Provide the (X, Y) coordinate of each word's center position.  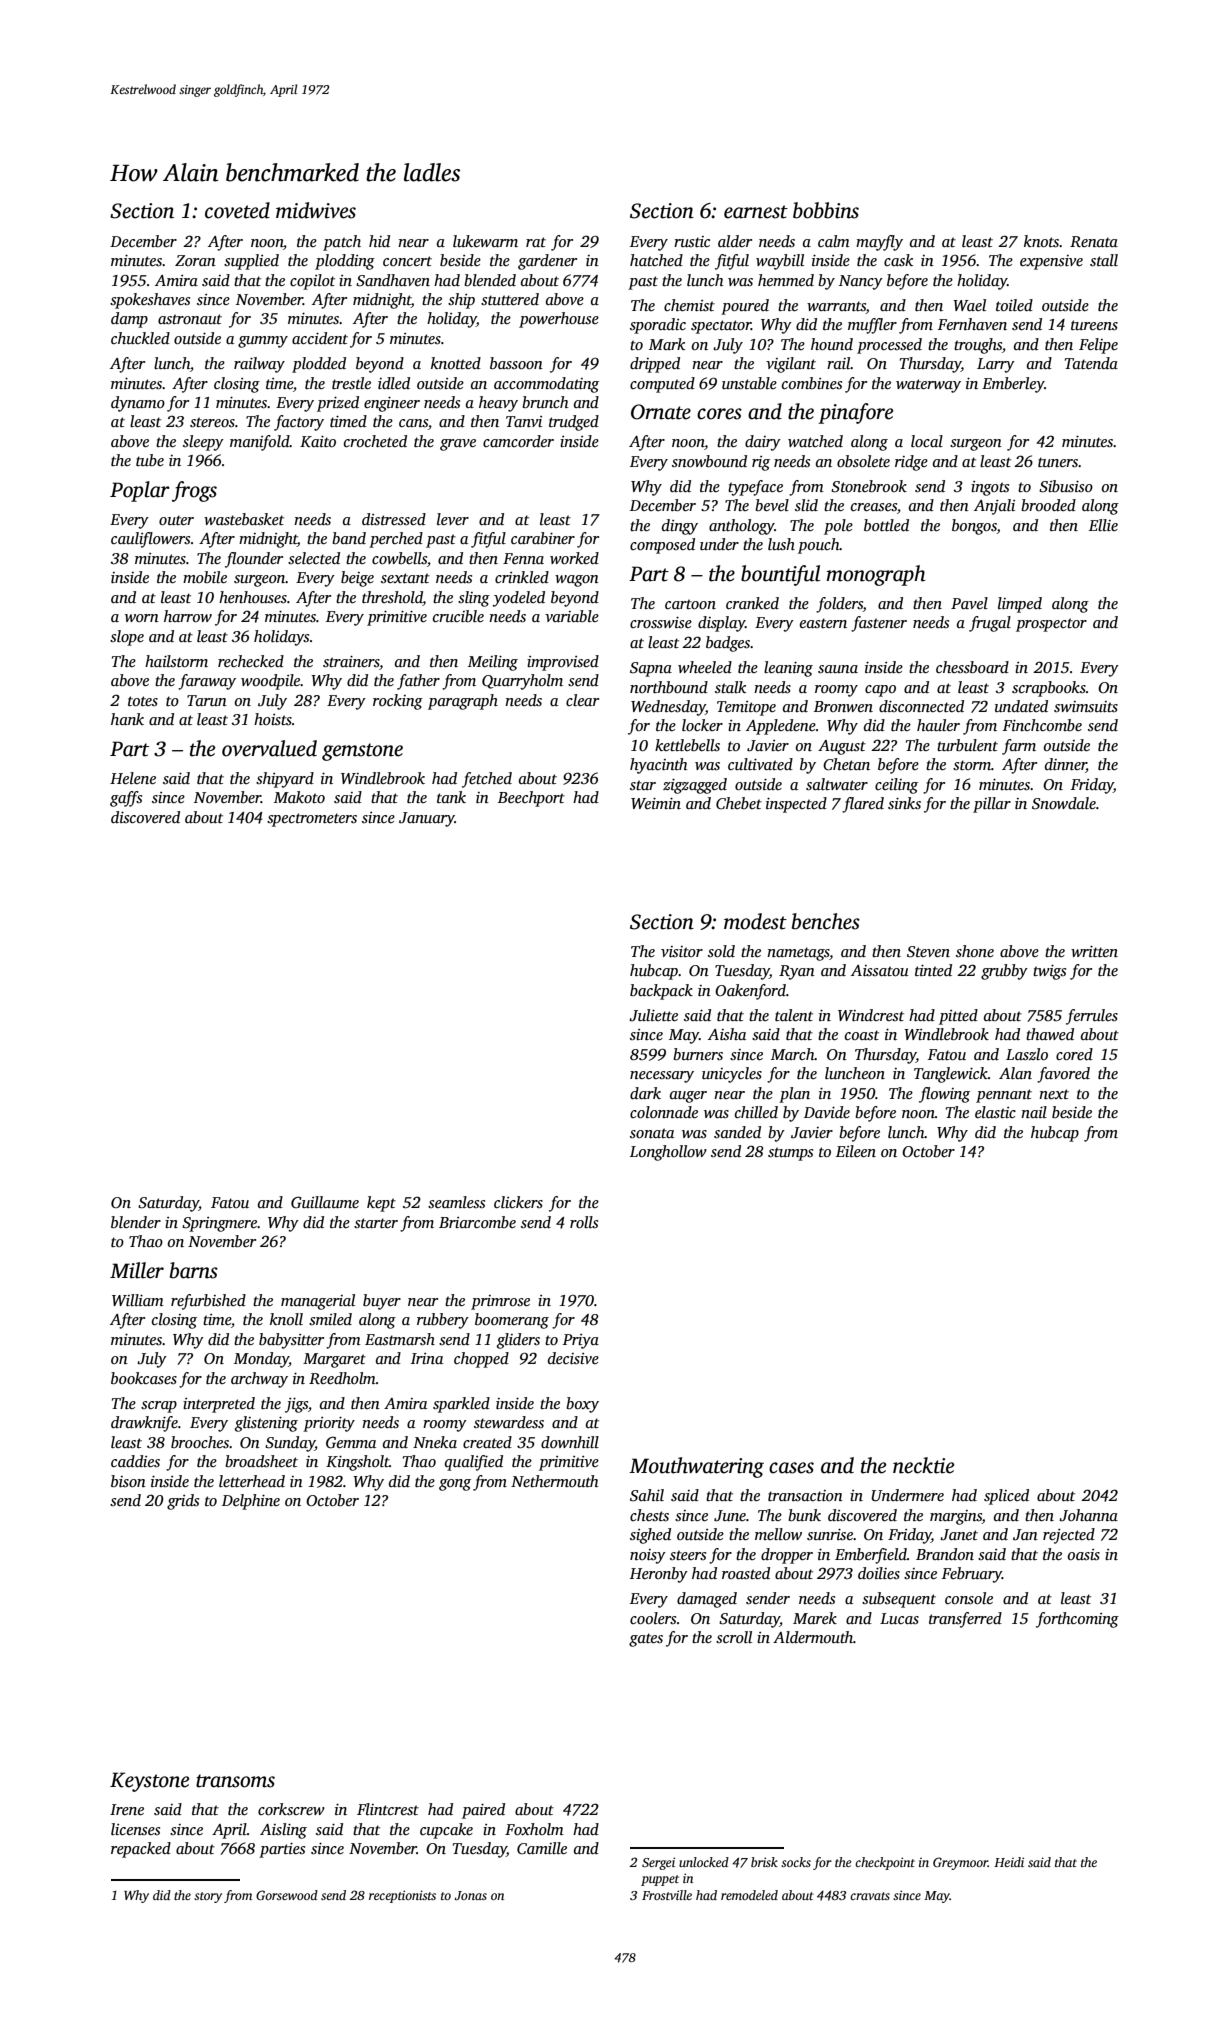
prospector (1051, 625)
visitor (682, 951)
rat (536, 242)
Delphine (251, 1502)
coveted (237, 210)
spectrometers (312, 820)
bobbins (826, 210)
